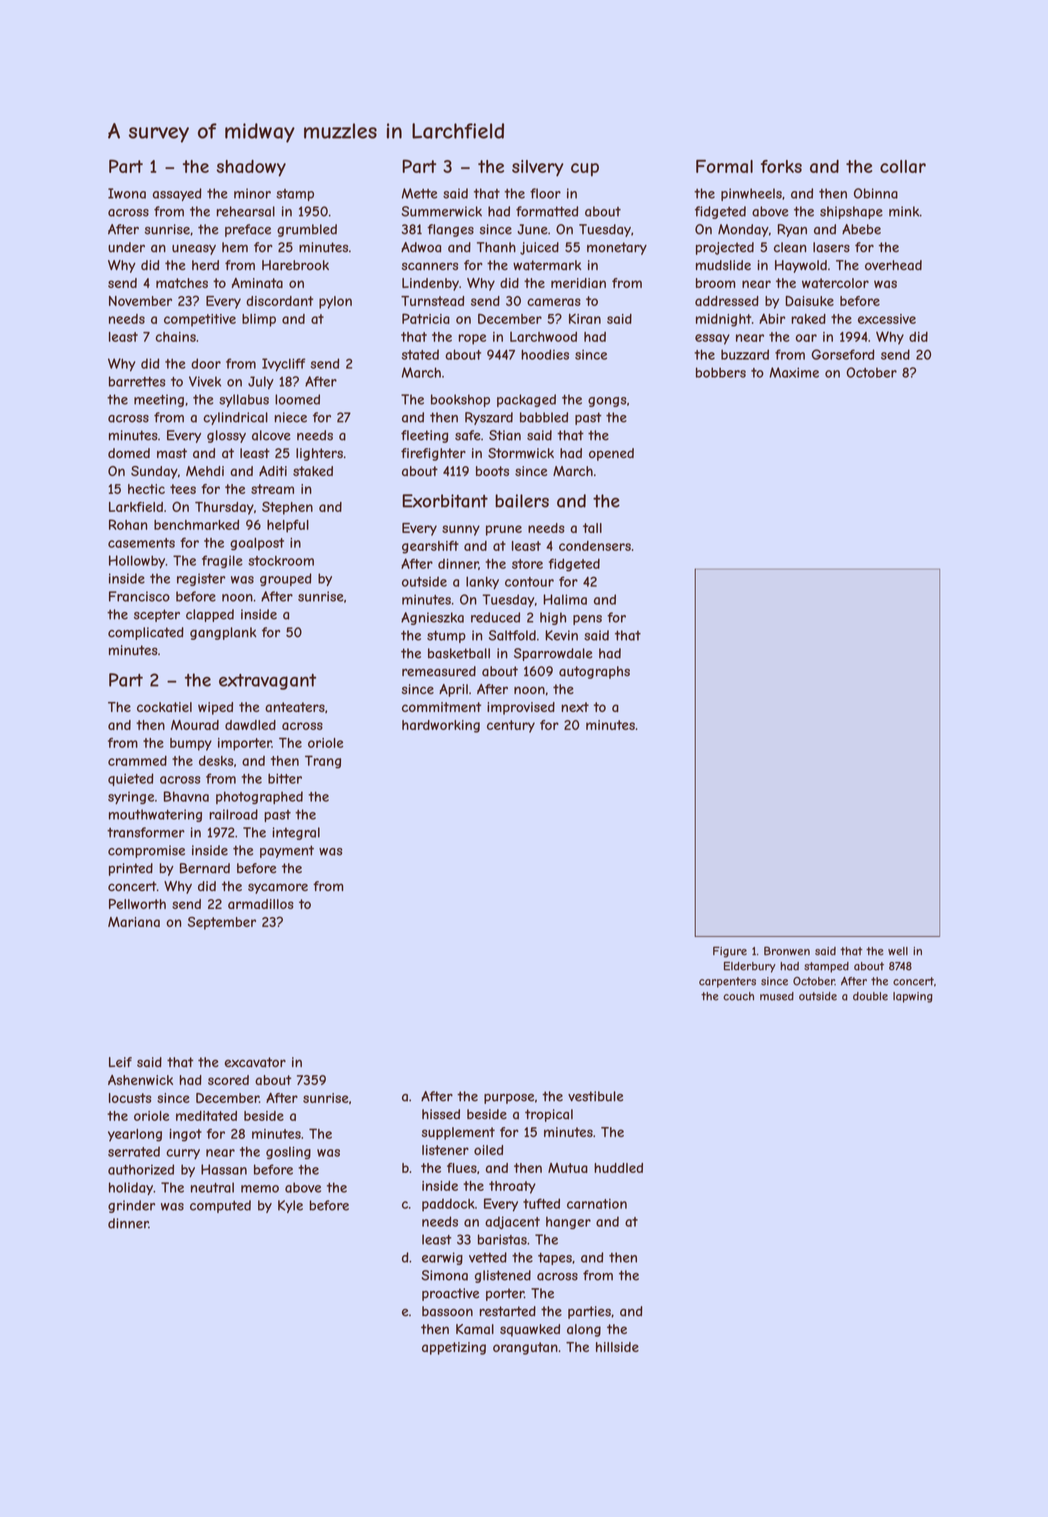  I want to click on grinder, so click(131, 1206).
